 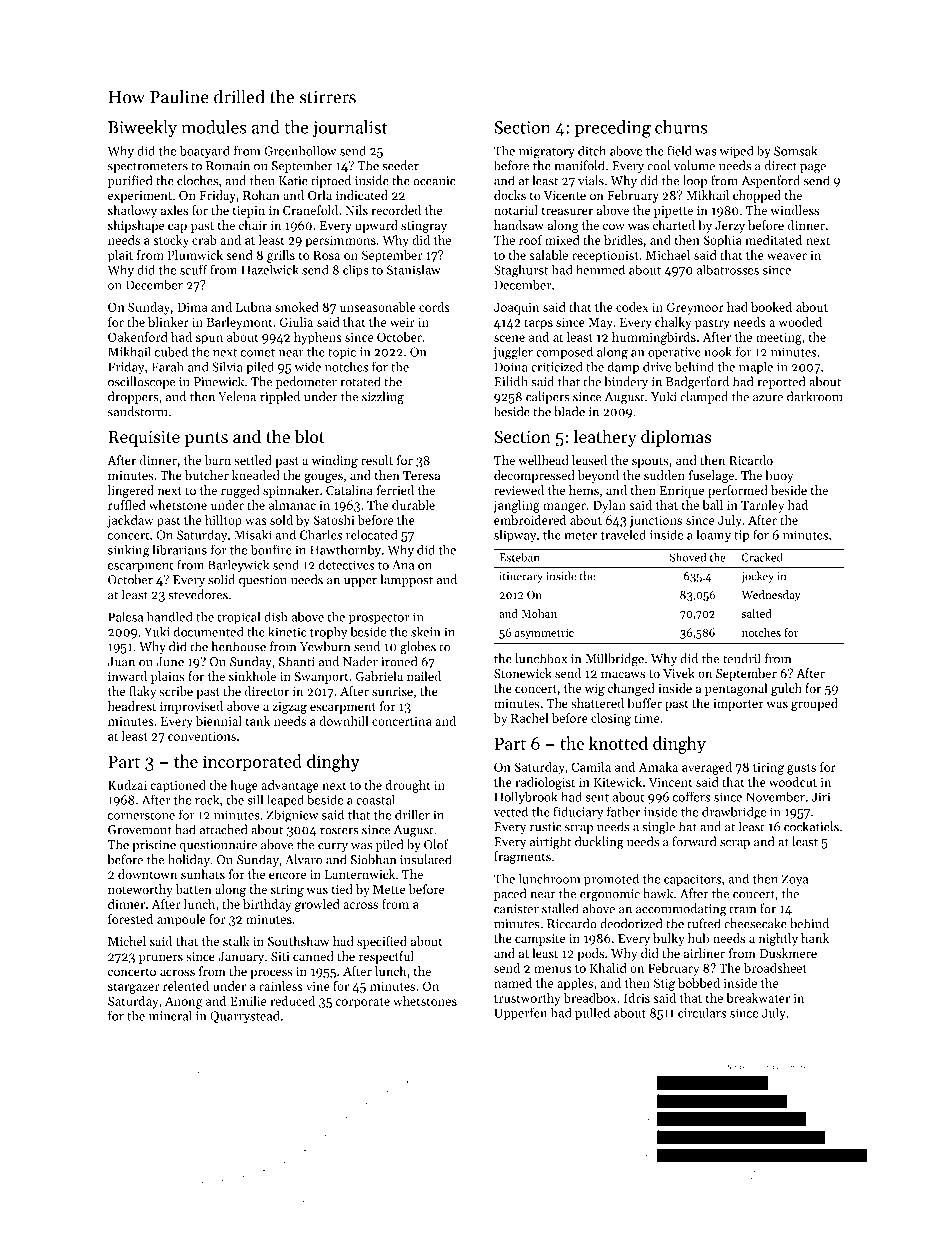 I want to click on strap, so click(x=579, y=828).
